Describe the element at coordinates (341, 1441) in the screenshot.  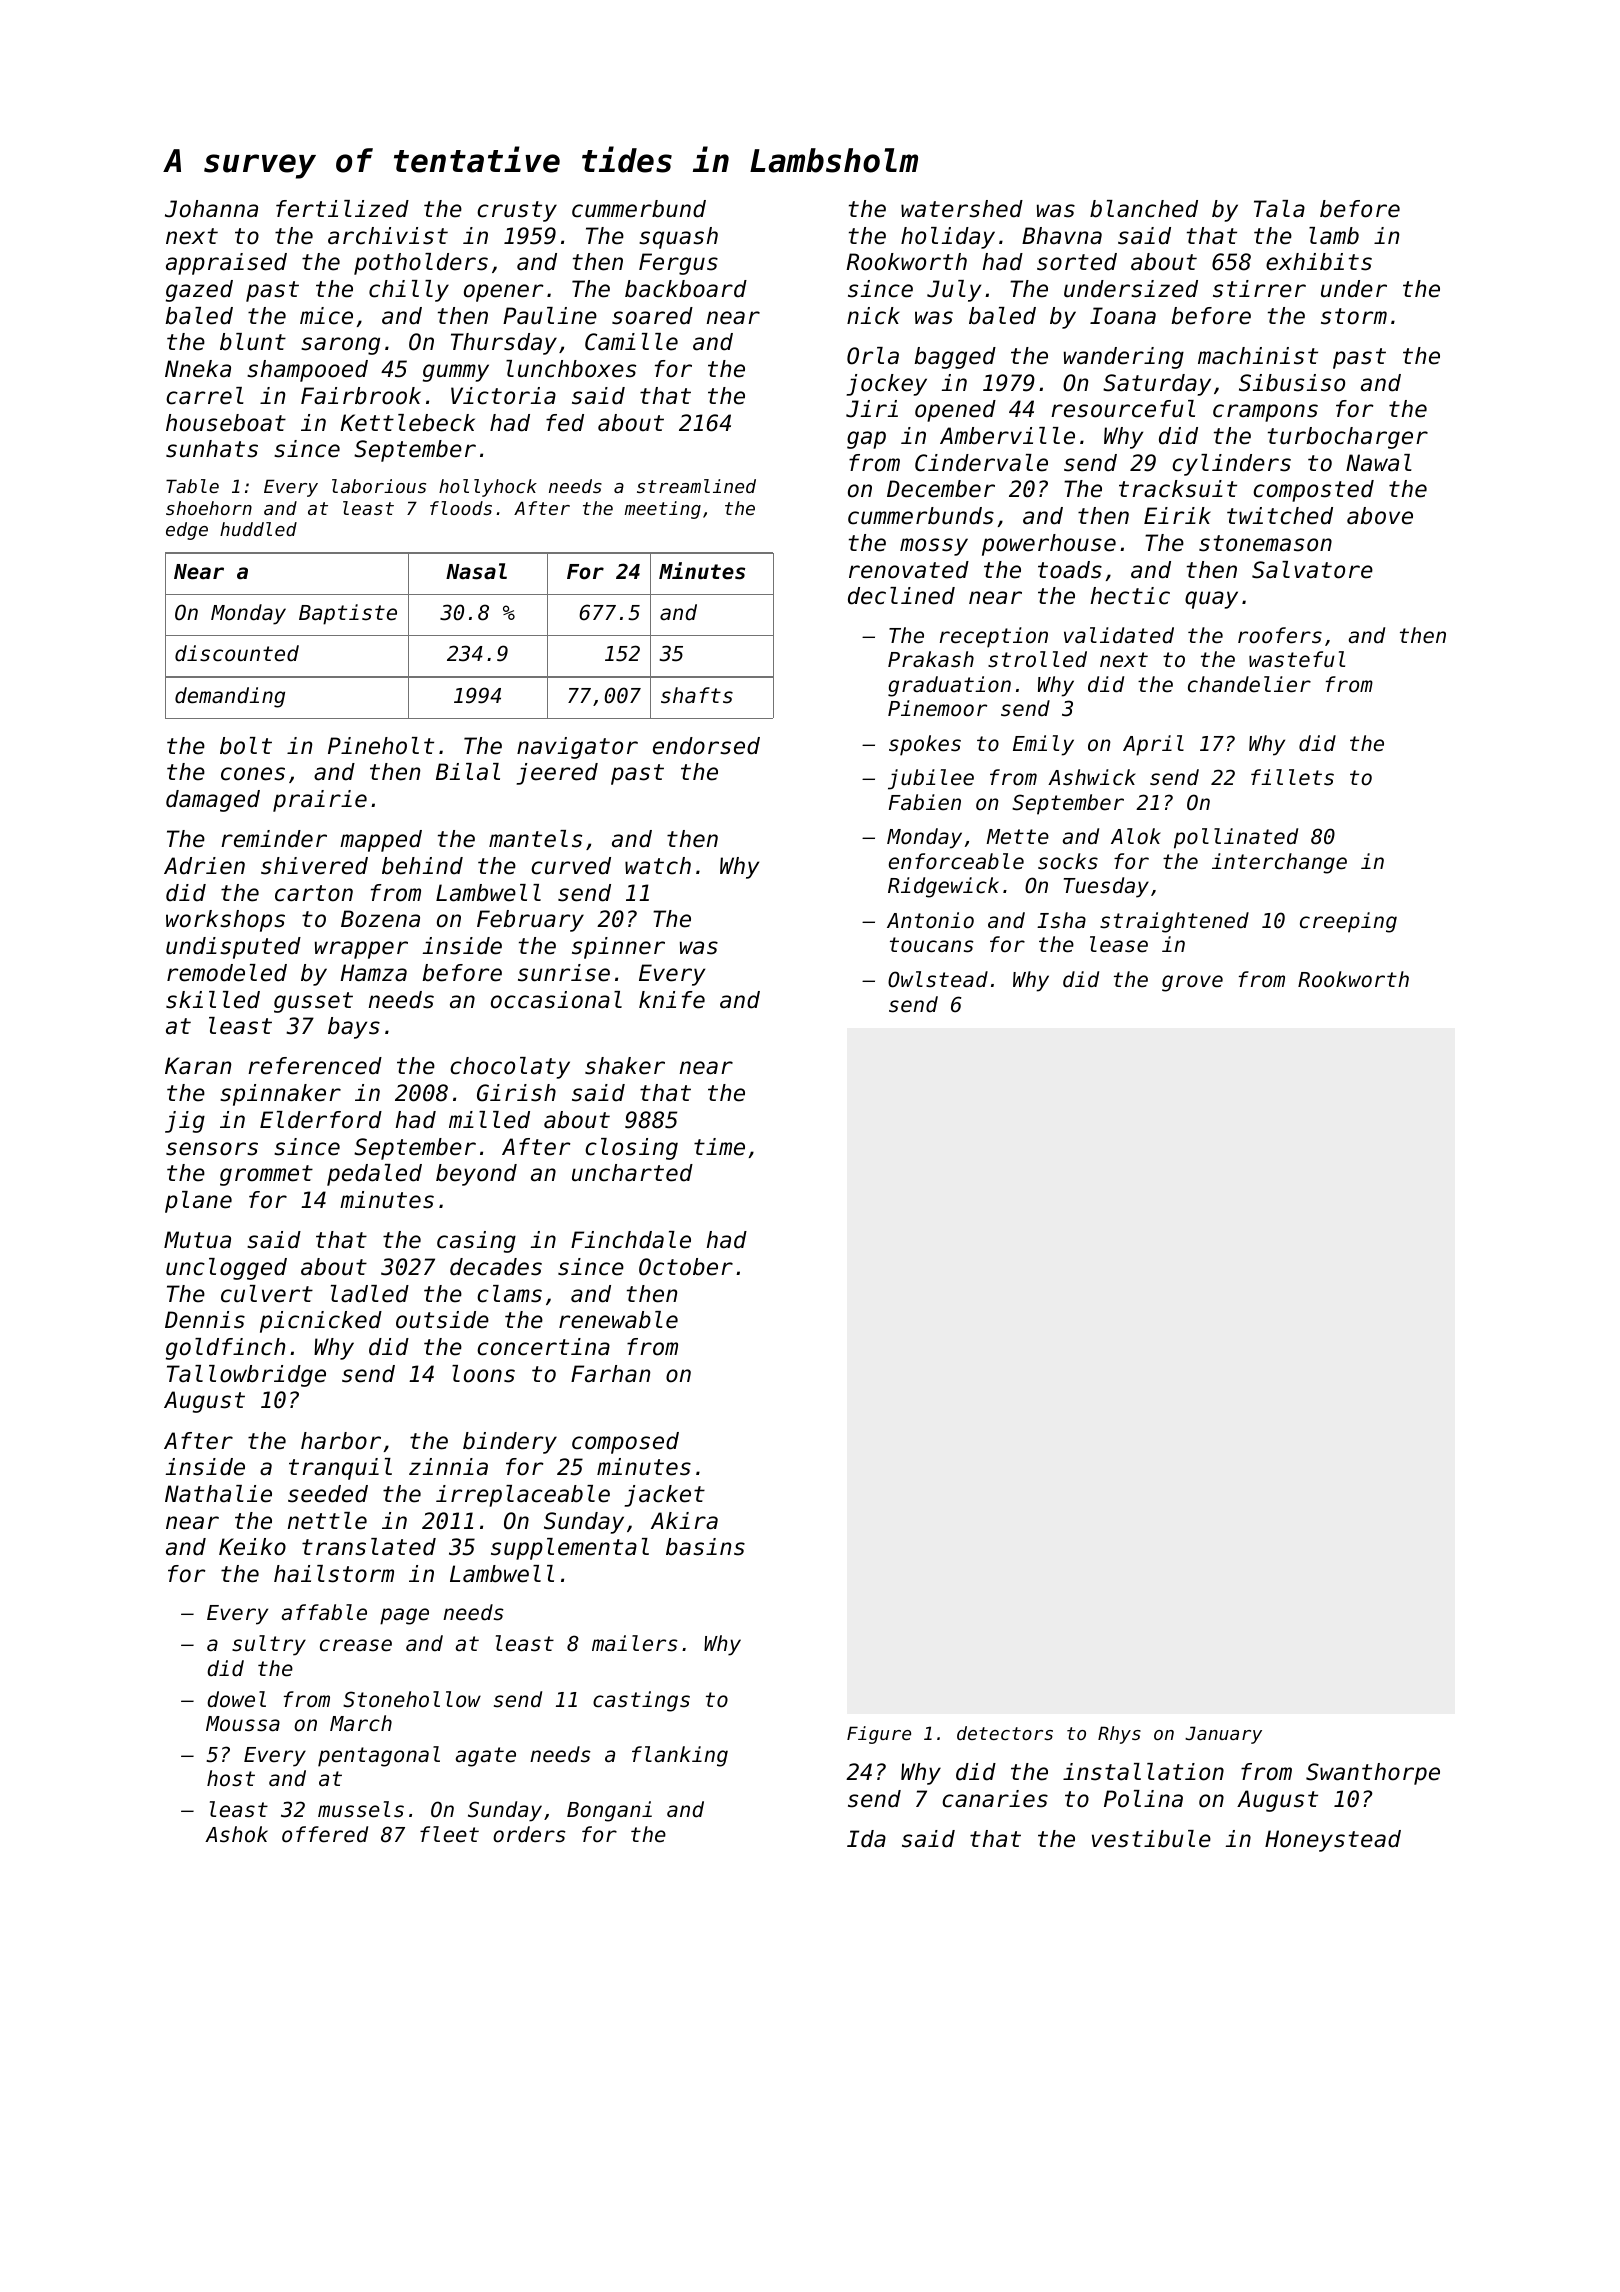
I see `harbor` at that location.
